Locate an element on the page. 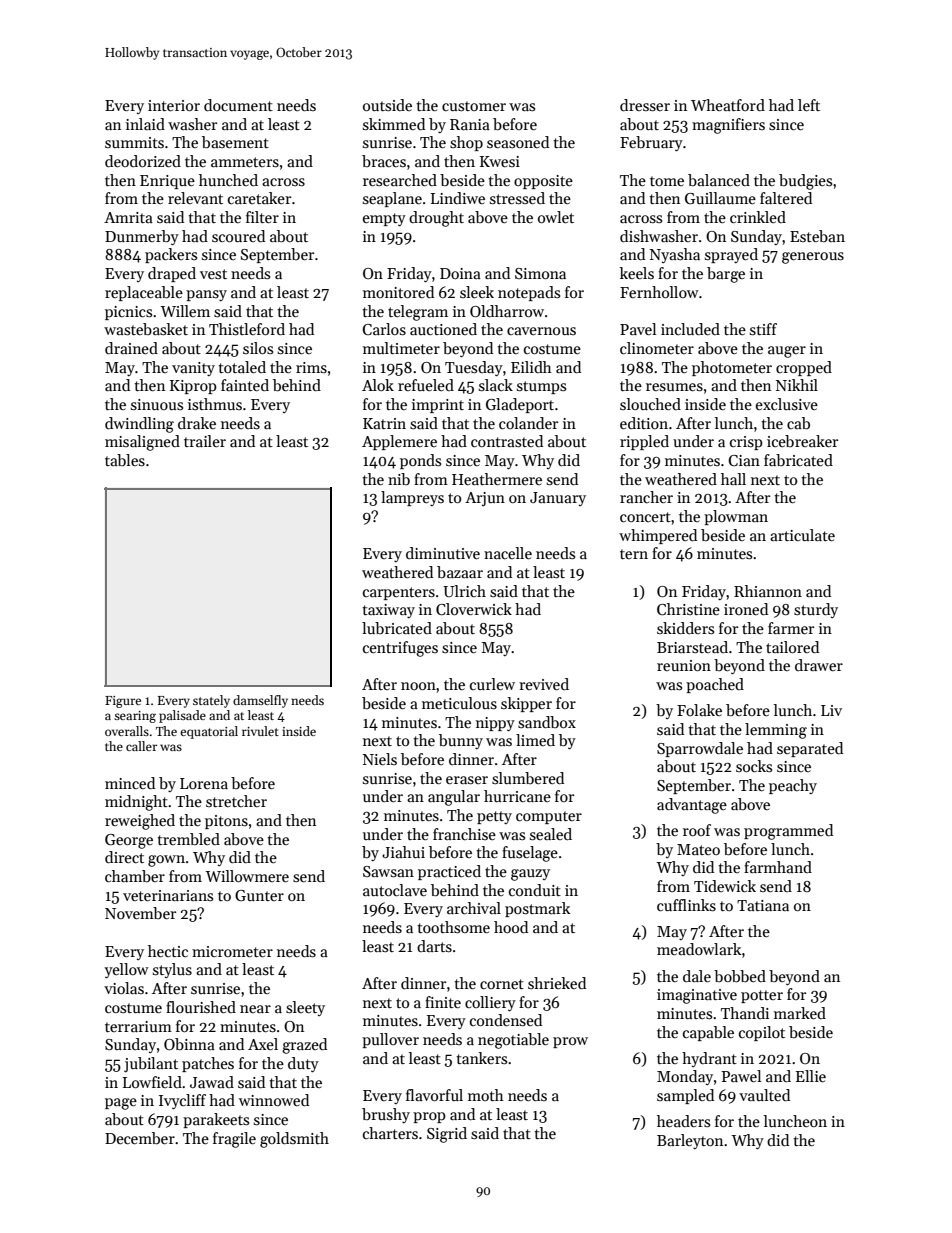 The height and width of the document is (1233, 952). November is located at coordinates (140, 913).
